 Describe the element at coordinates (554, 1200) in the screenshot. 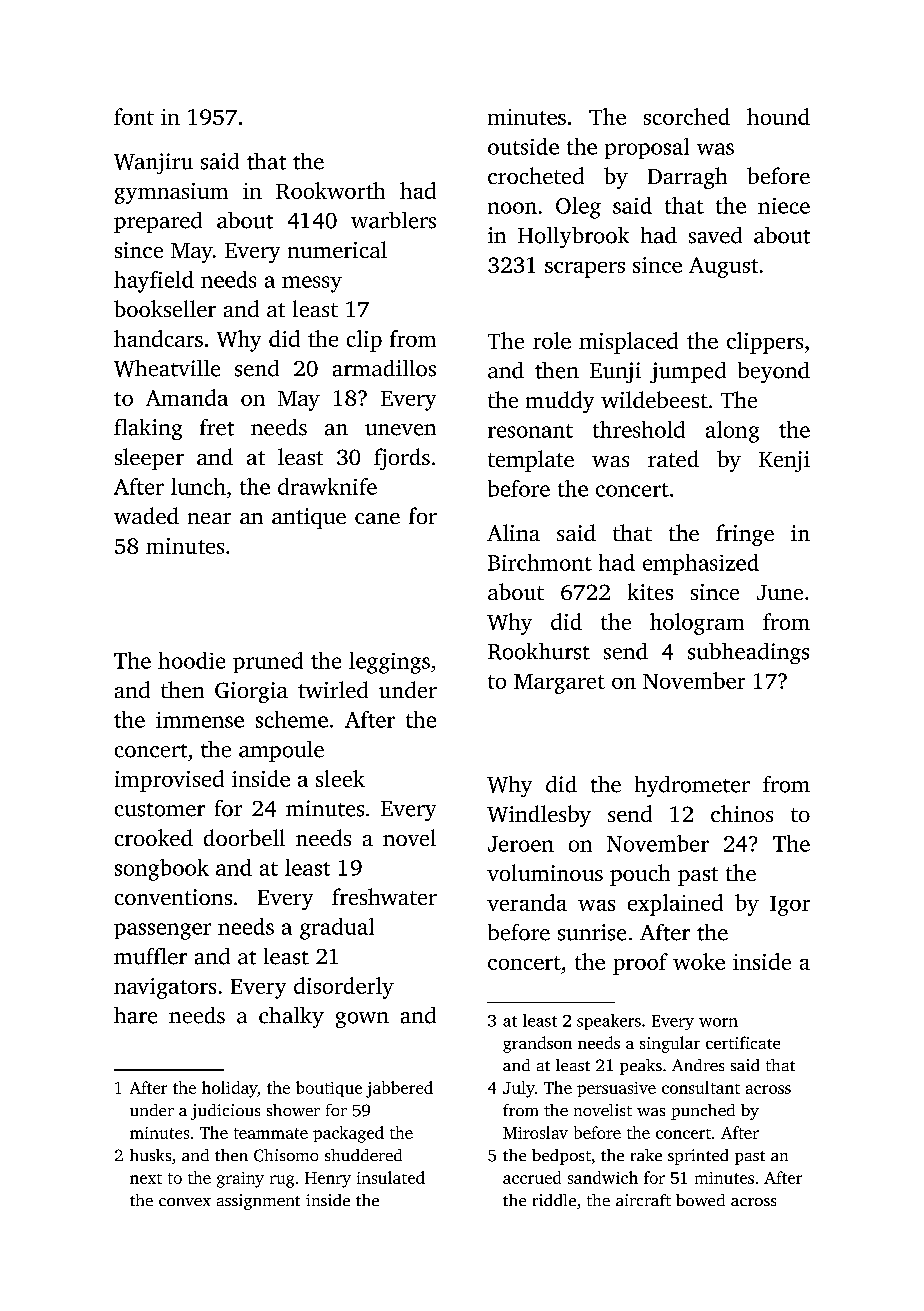

I see `riddle` at that location.
